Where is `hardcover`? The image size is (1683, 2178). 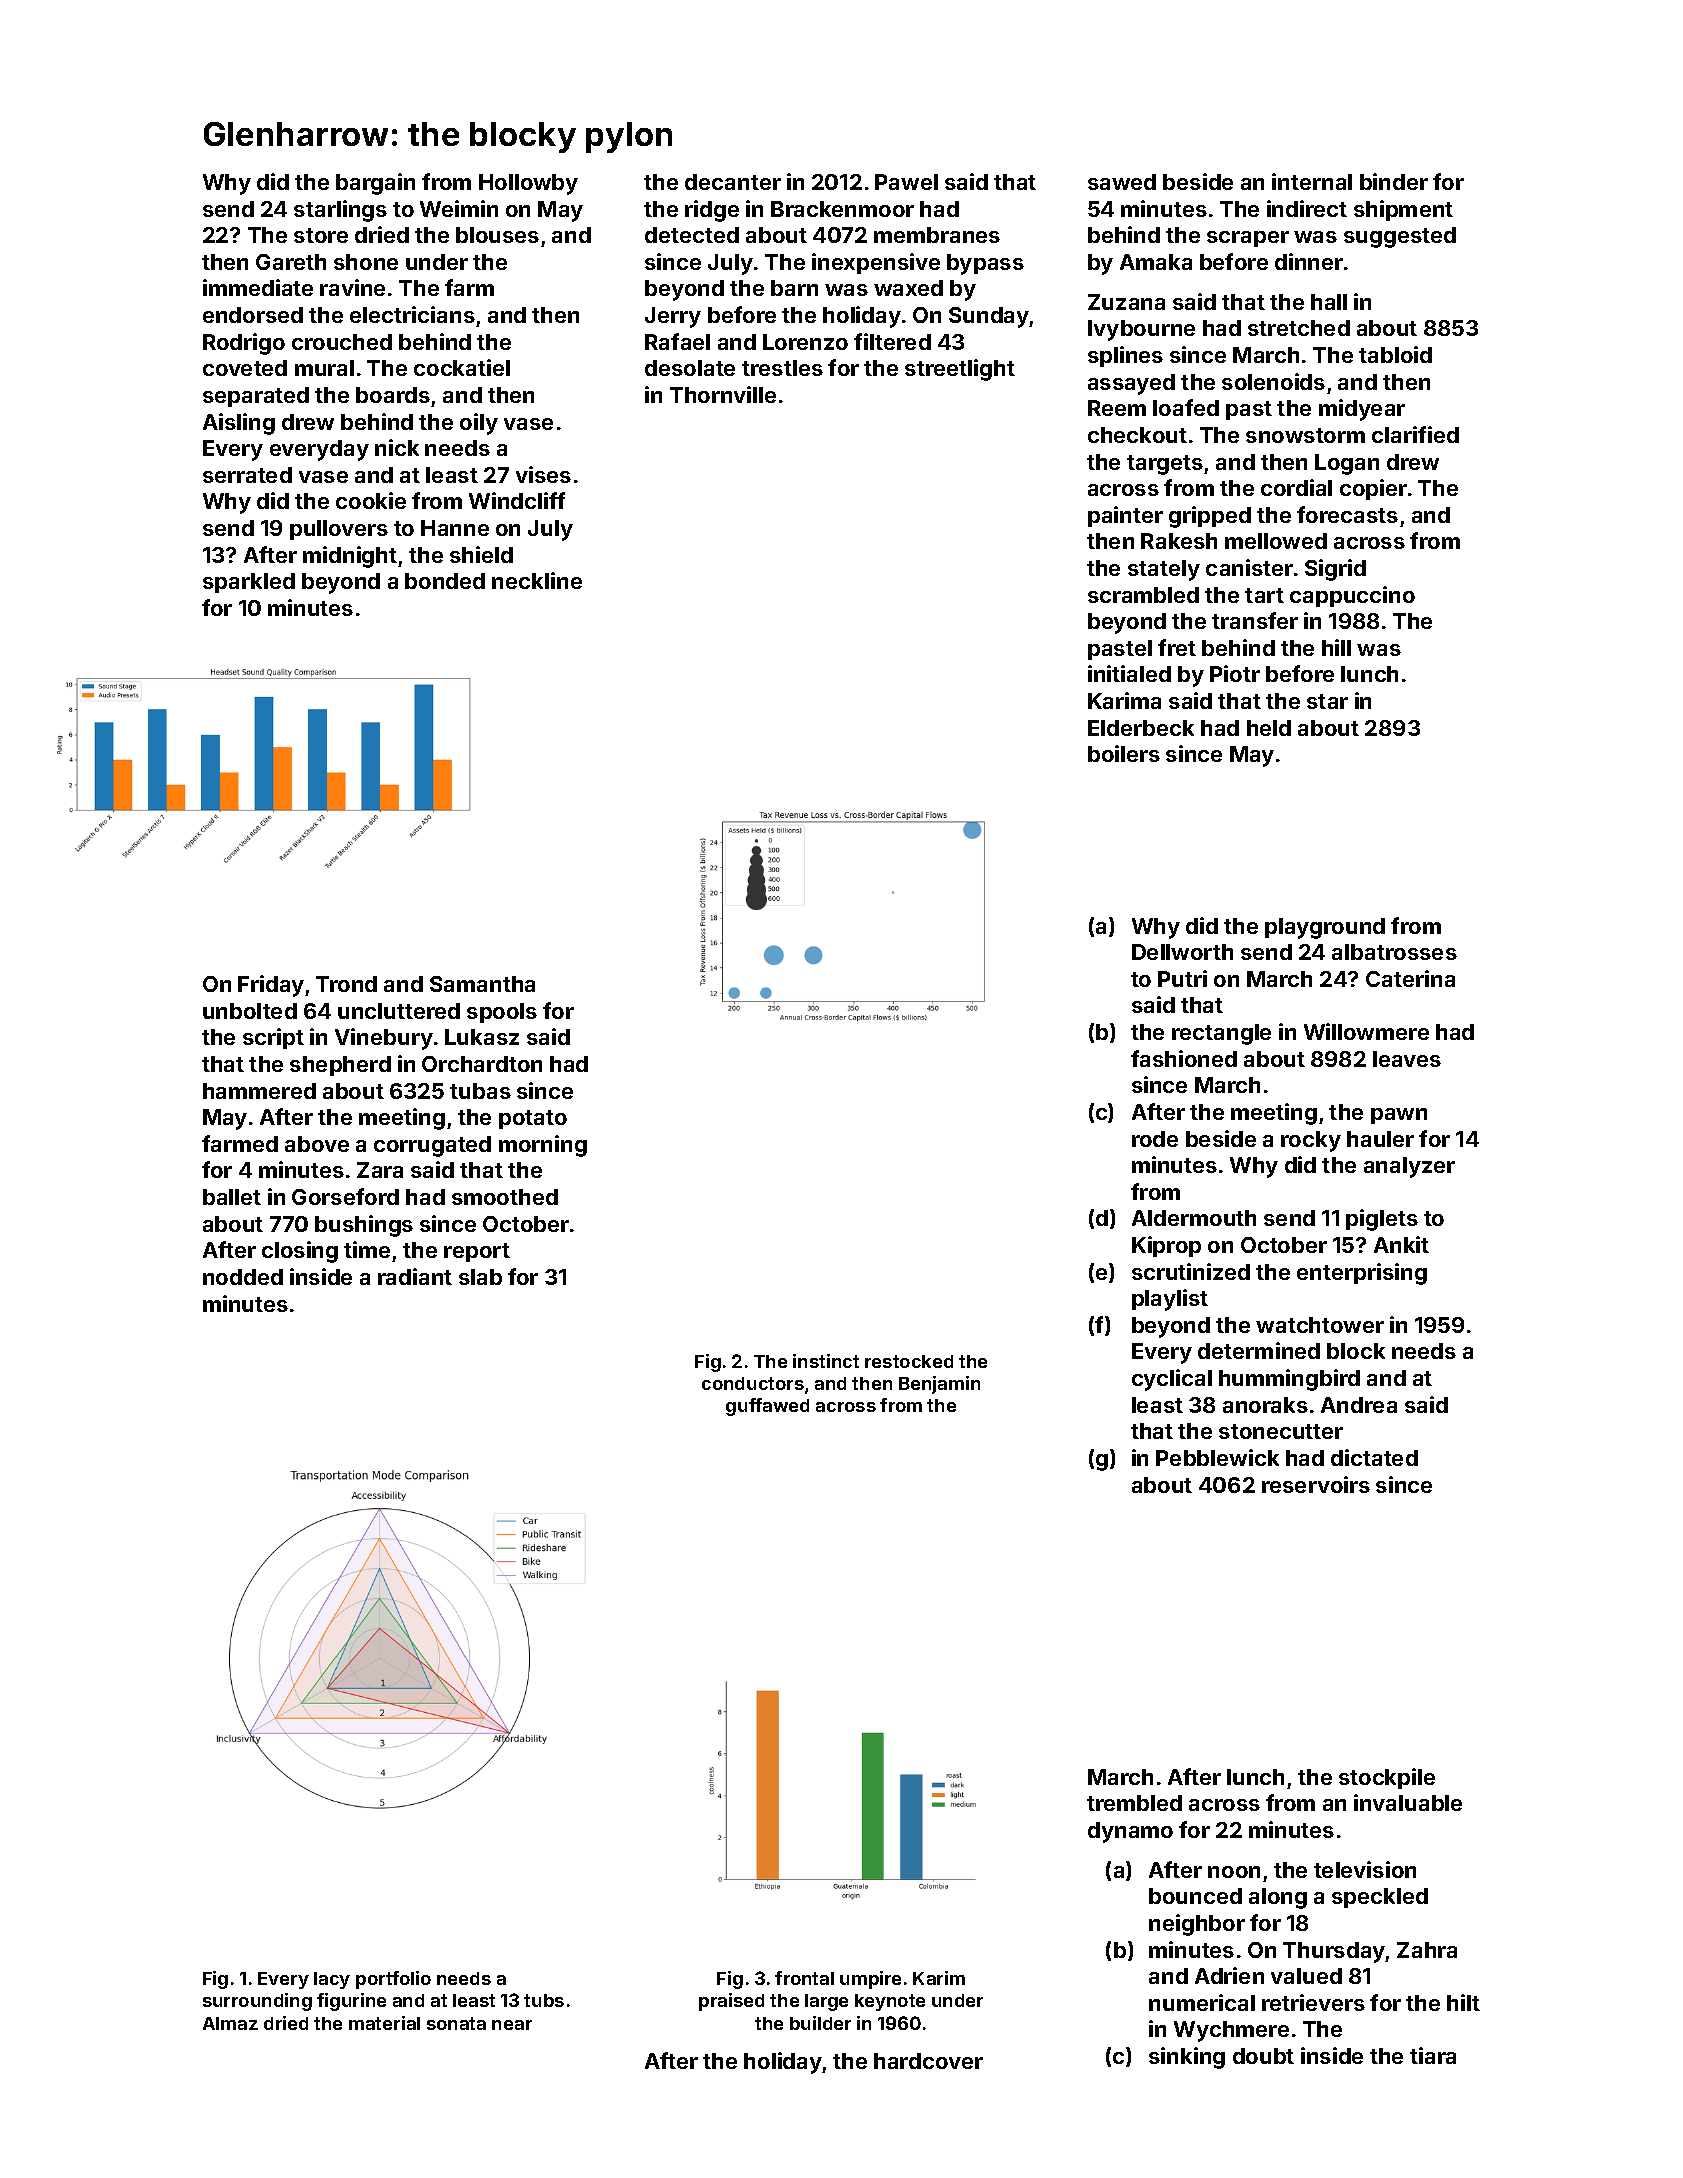
hardcover is located at coordinates (928, 2061).
